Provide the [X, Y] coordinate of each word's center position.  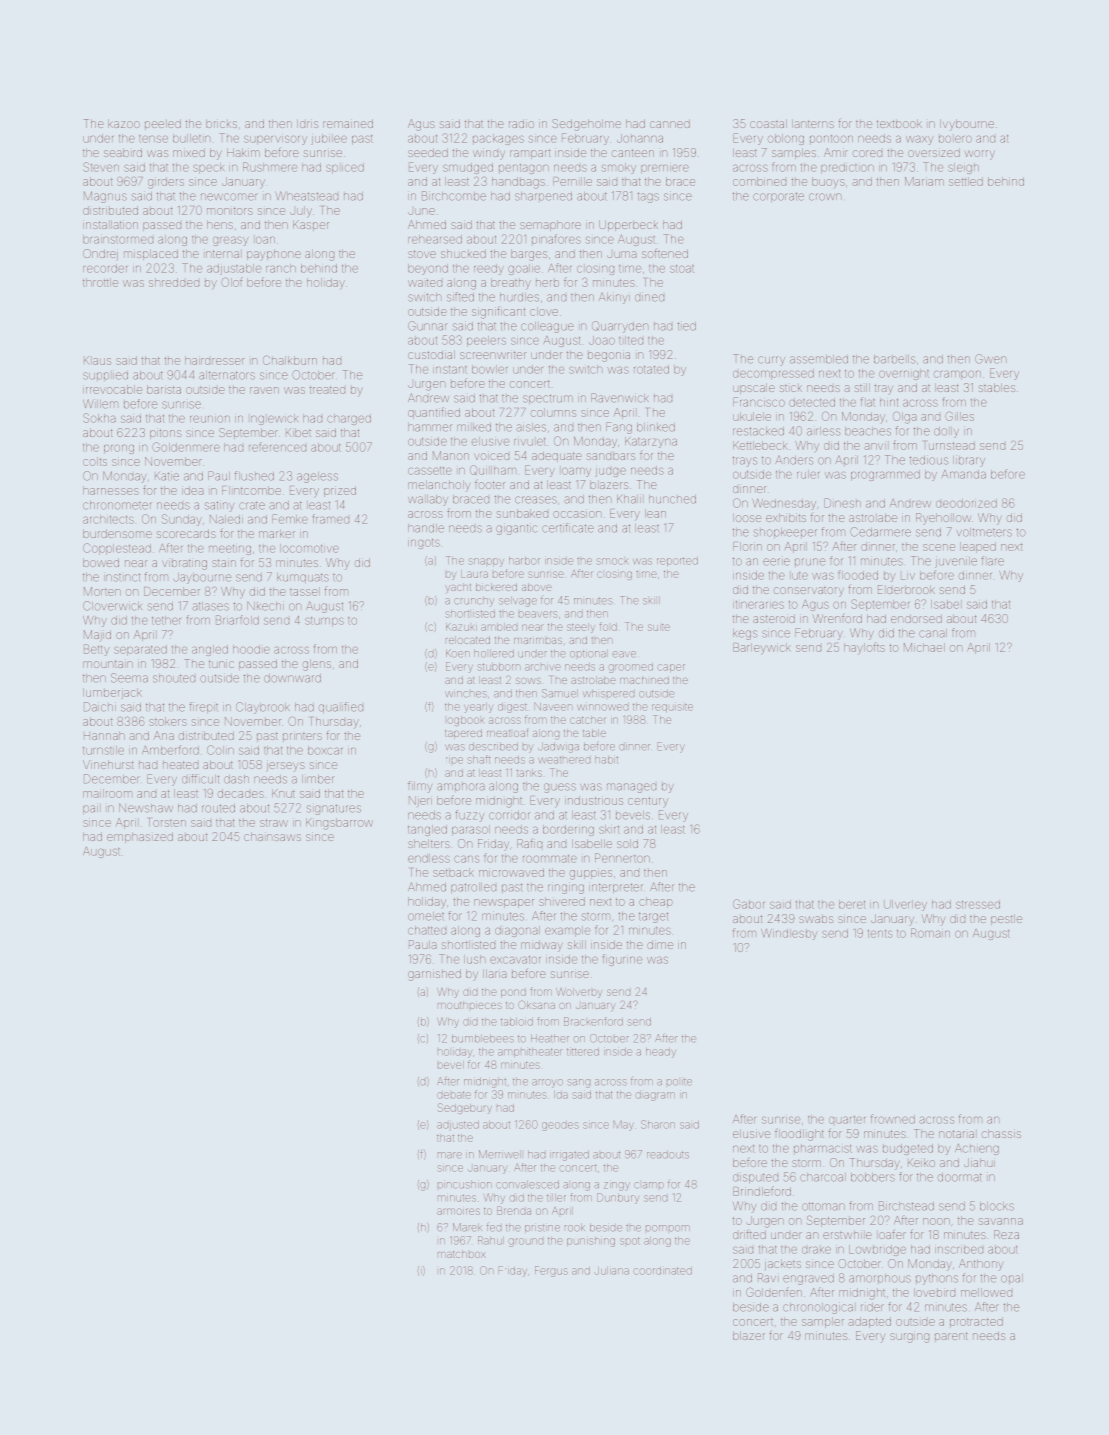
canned [670, 124]
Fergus [551, 1271]
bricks [221, 124]
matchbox [462, 1254]
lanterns [813, 124]
